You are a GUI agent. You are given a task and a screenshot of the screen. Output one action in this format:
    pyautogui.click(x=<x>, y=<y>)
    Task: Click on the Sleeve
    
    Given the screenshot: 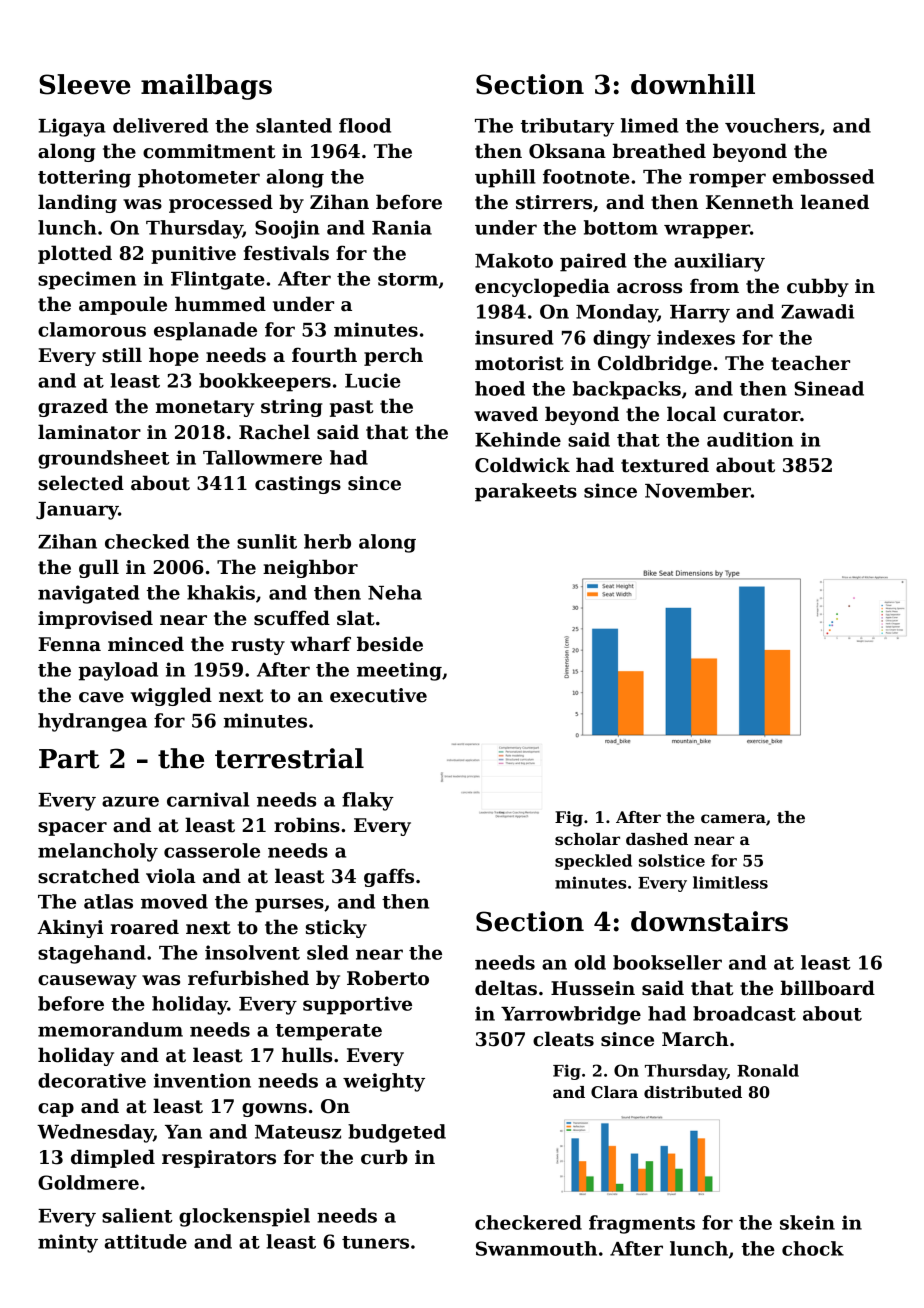 What is the action you would take?
    pyautogui.click(x=85, y=84)
